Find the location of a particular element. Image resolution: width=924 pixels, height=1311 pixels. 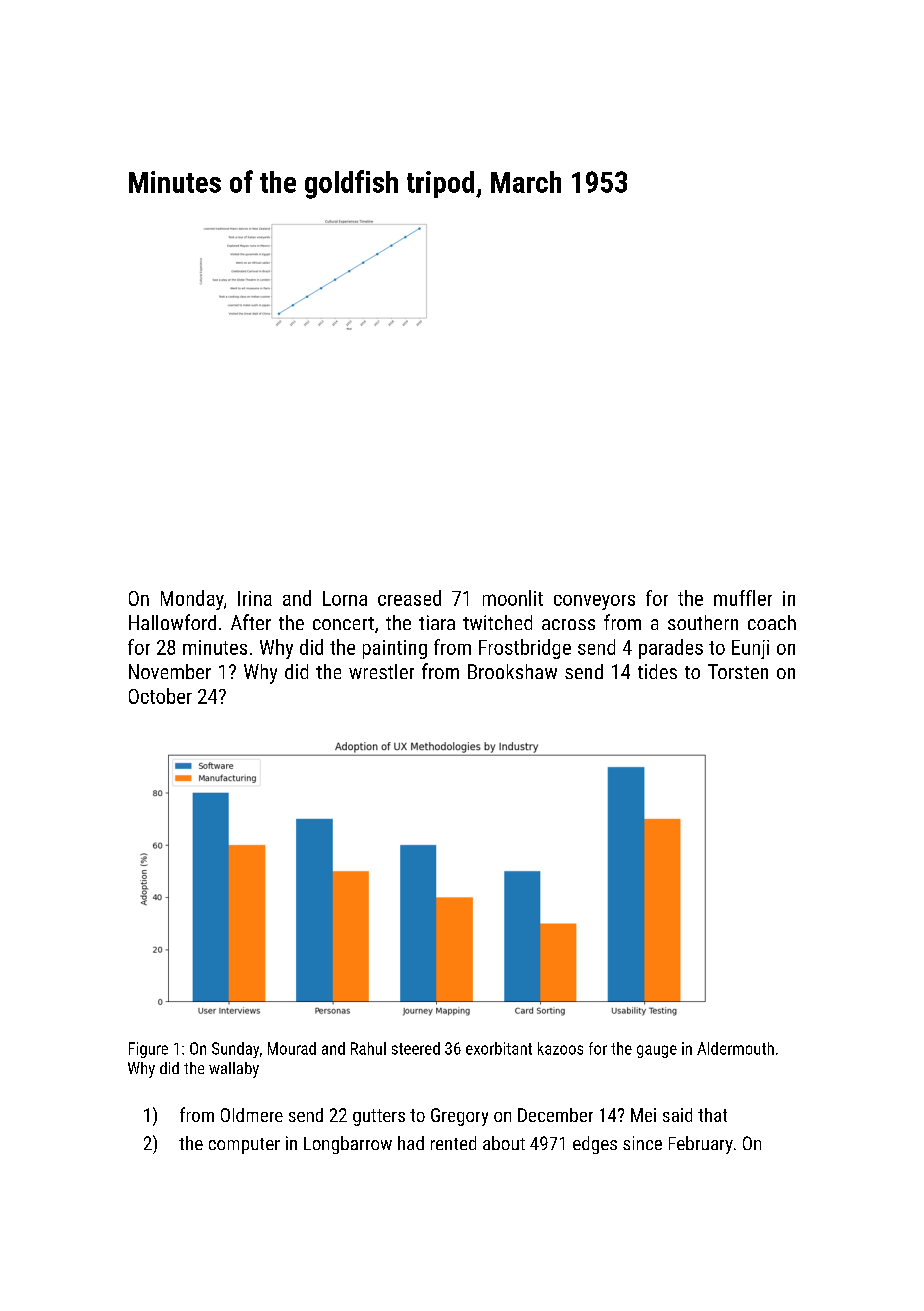

Longbarrow is located at coordinates (348, 1145).
